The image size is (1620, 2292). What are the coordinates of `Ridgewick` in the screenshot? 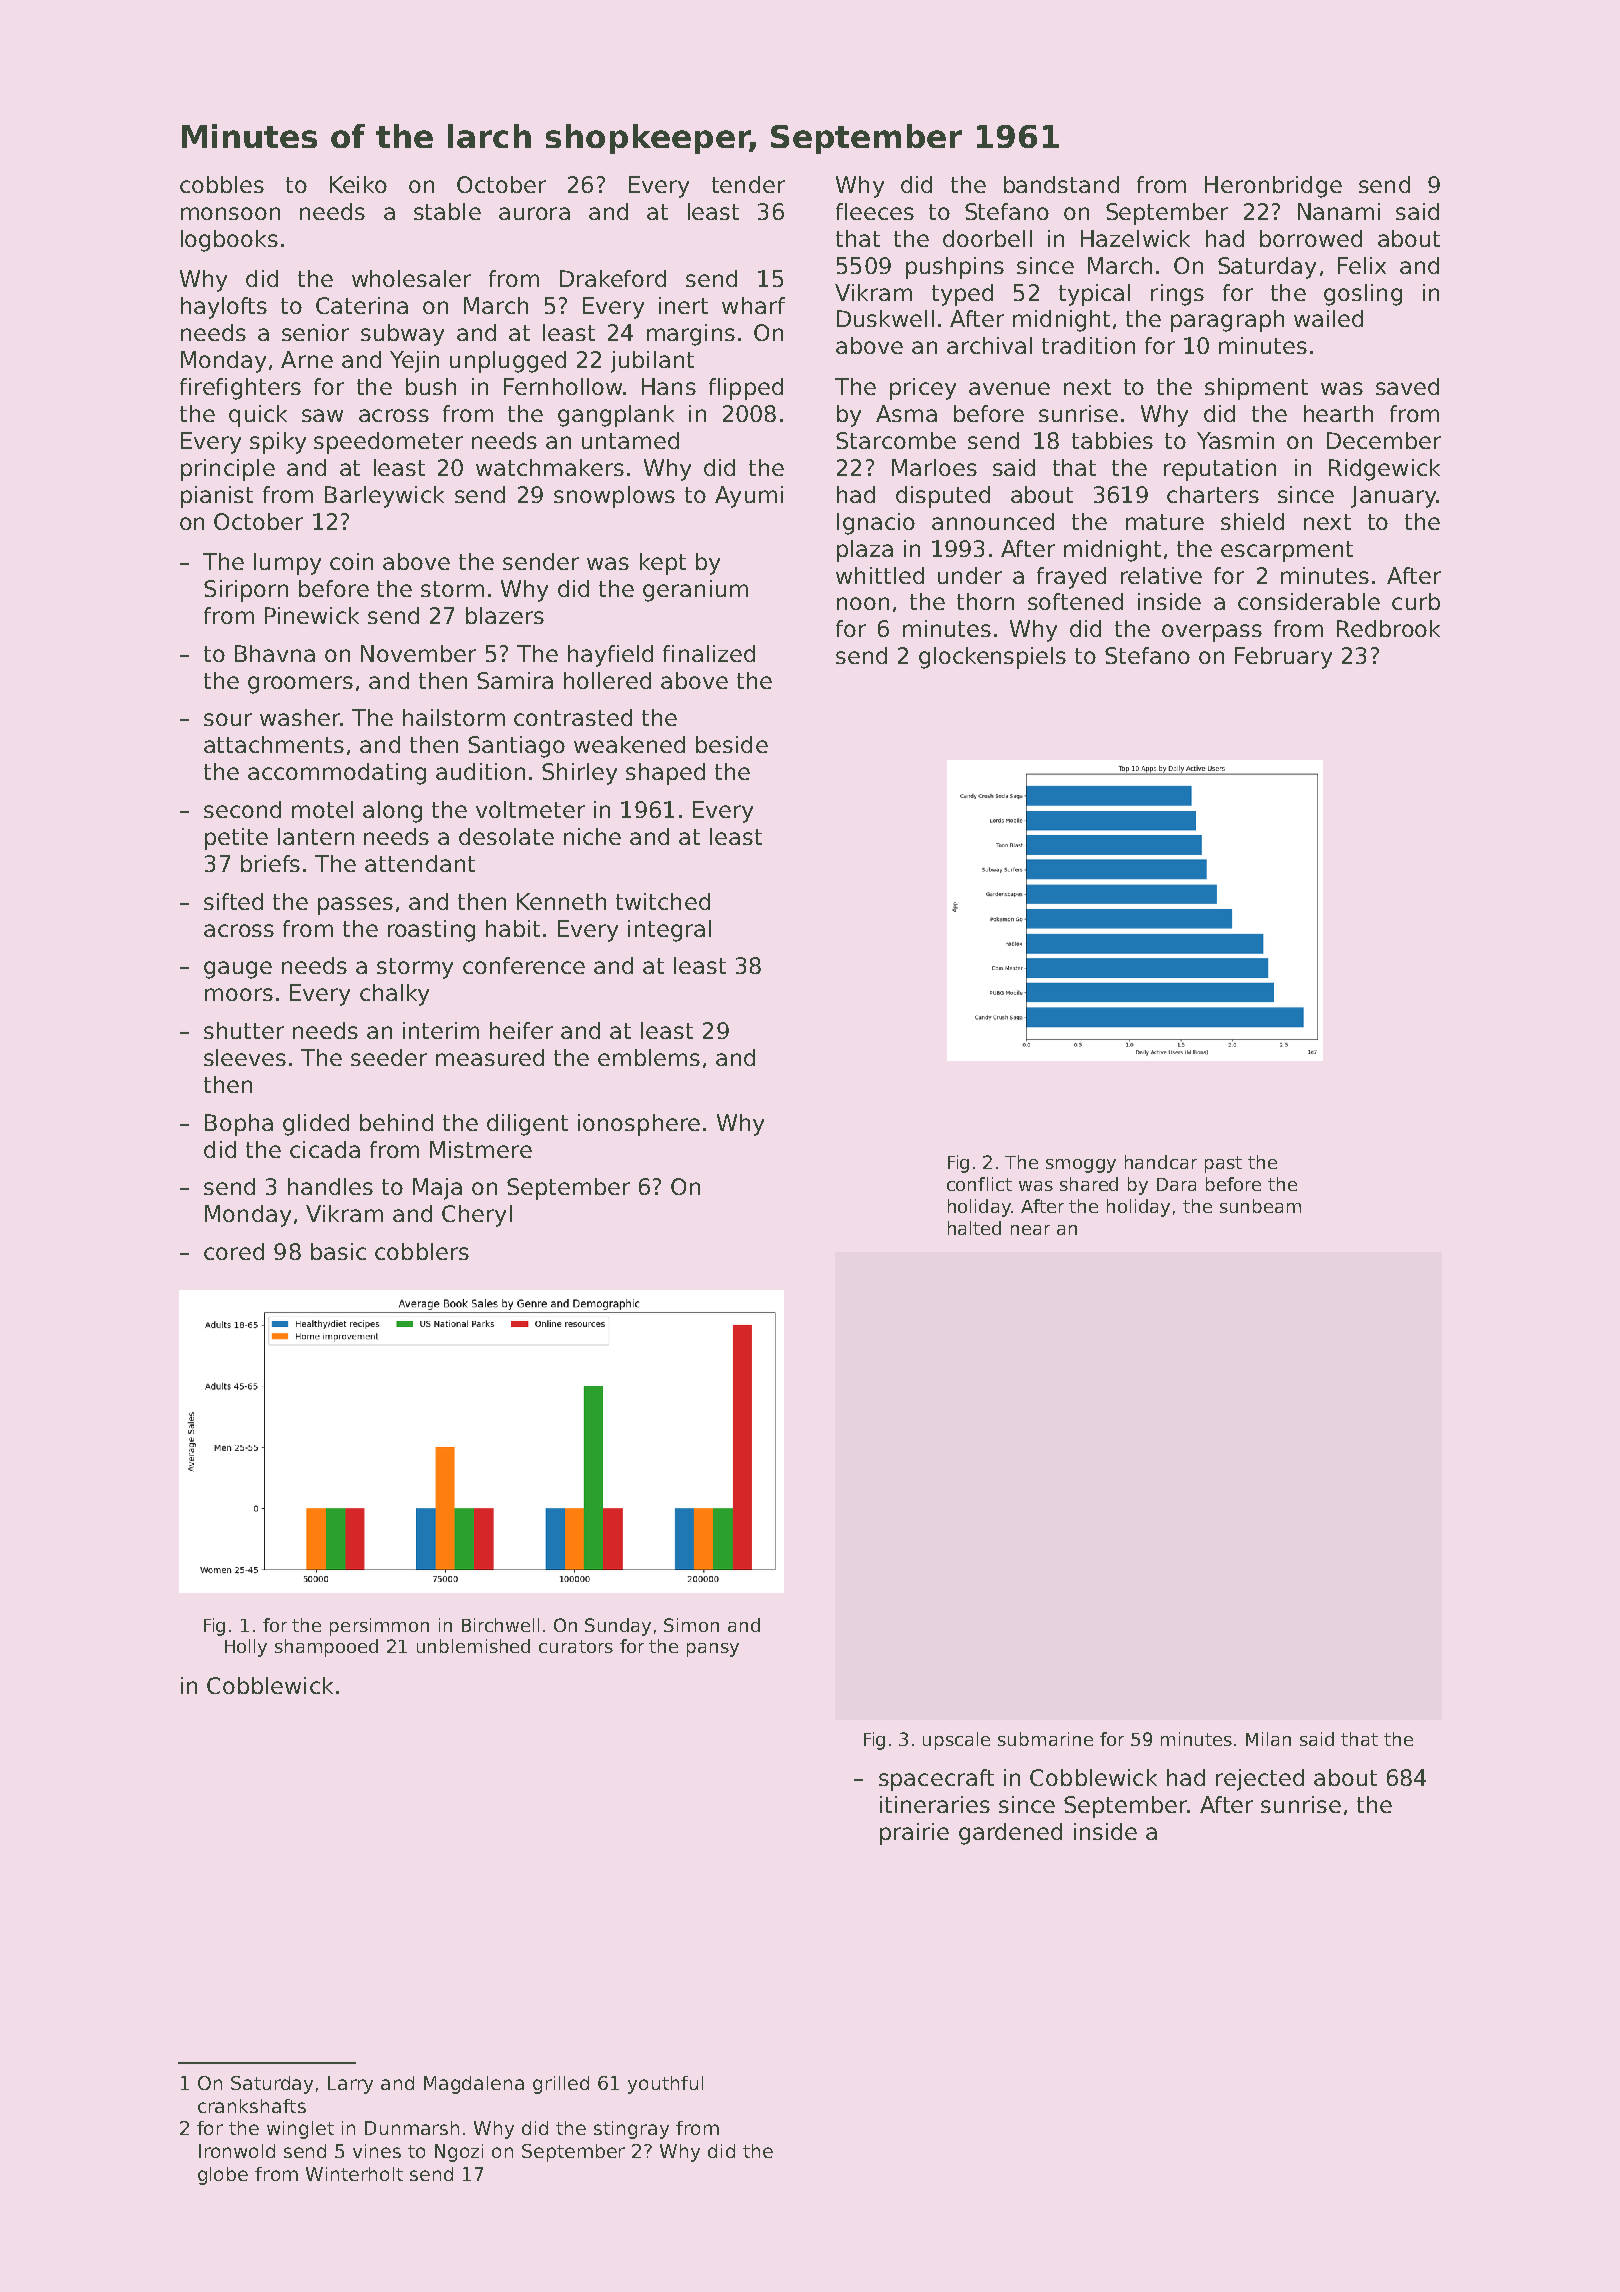 It's located at (1384, 470).
